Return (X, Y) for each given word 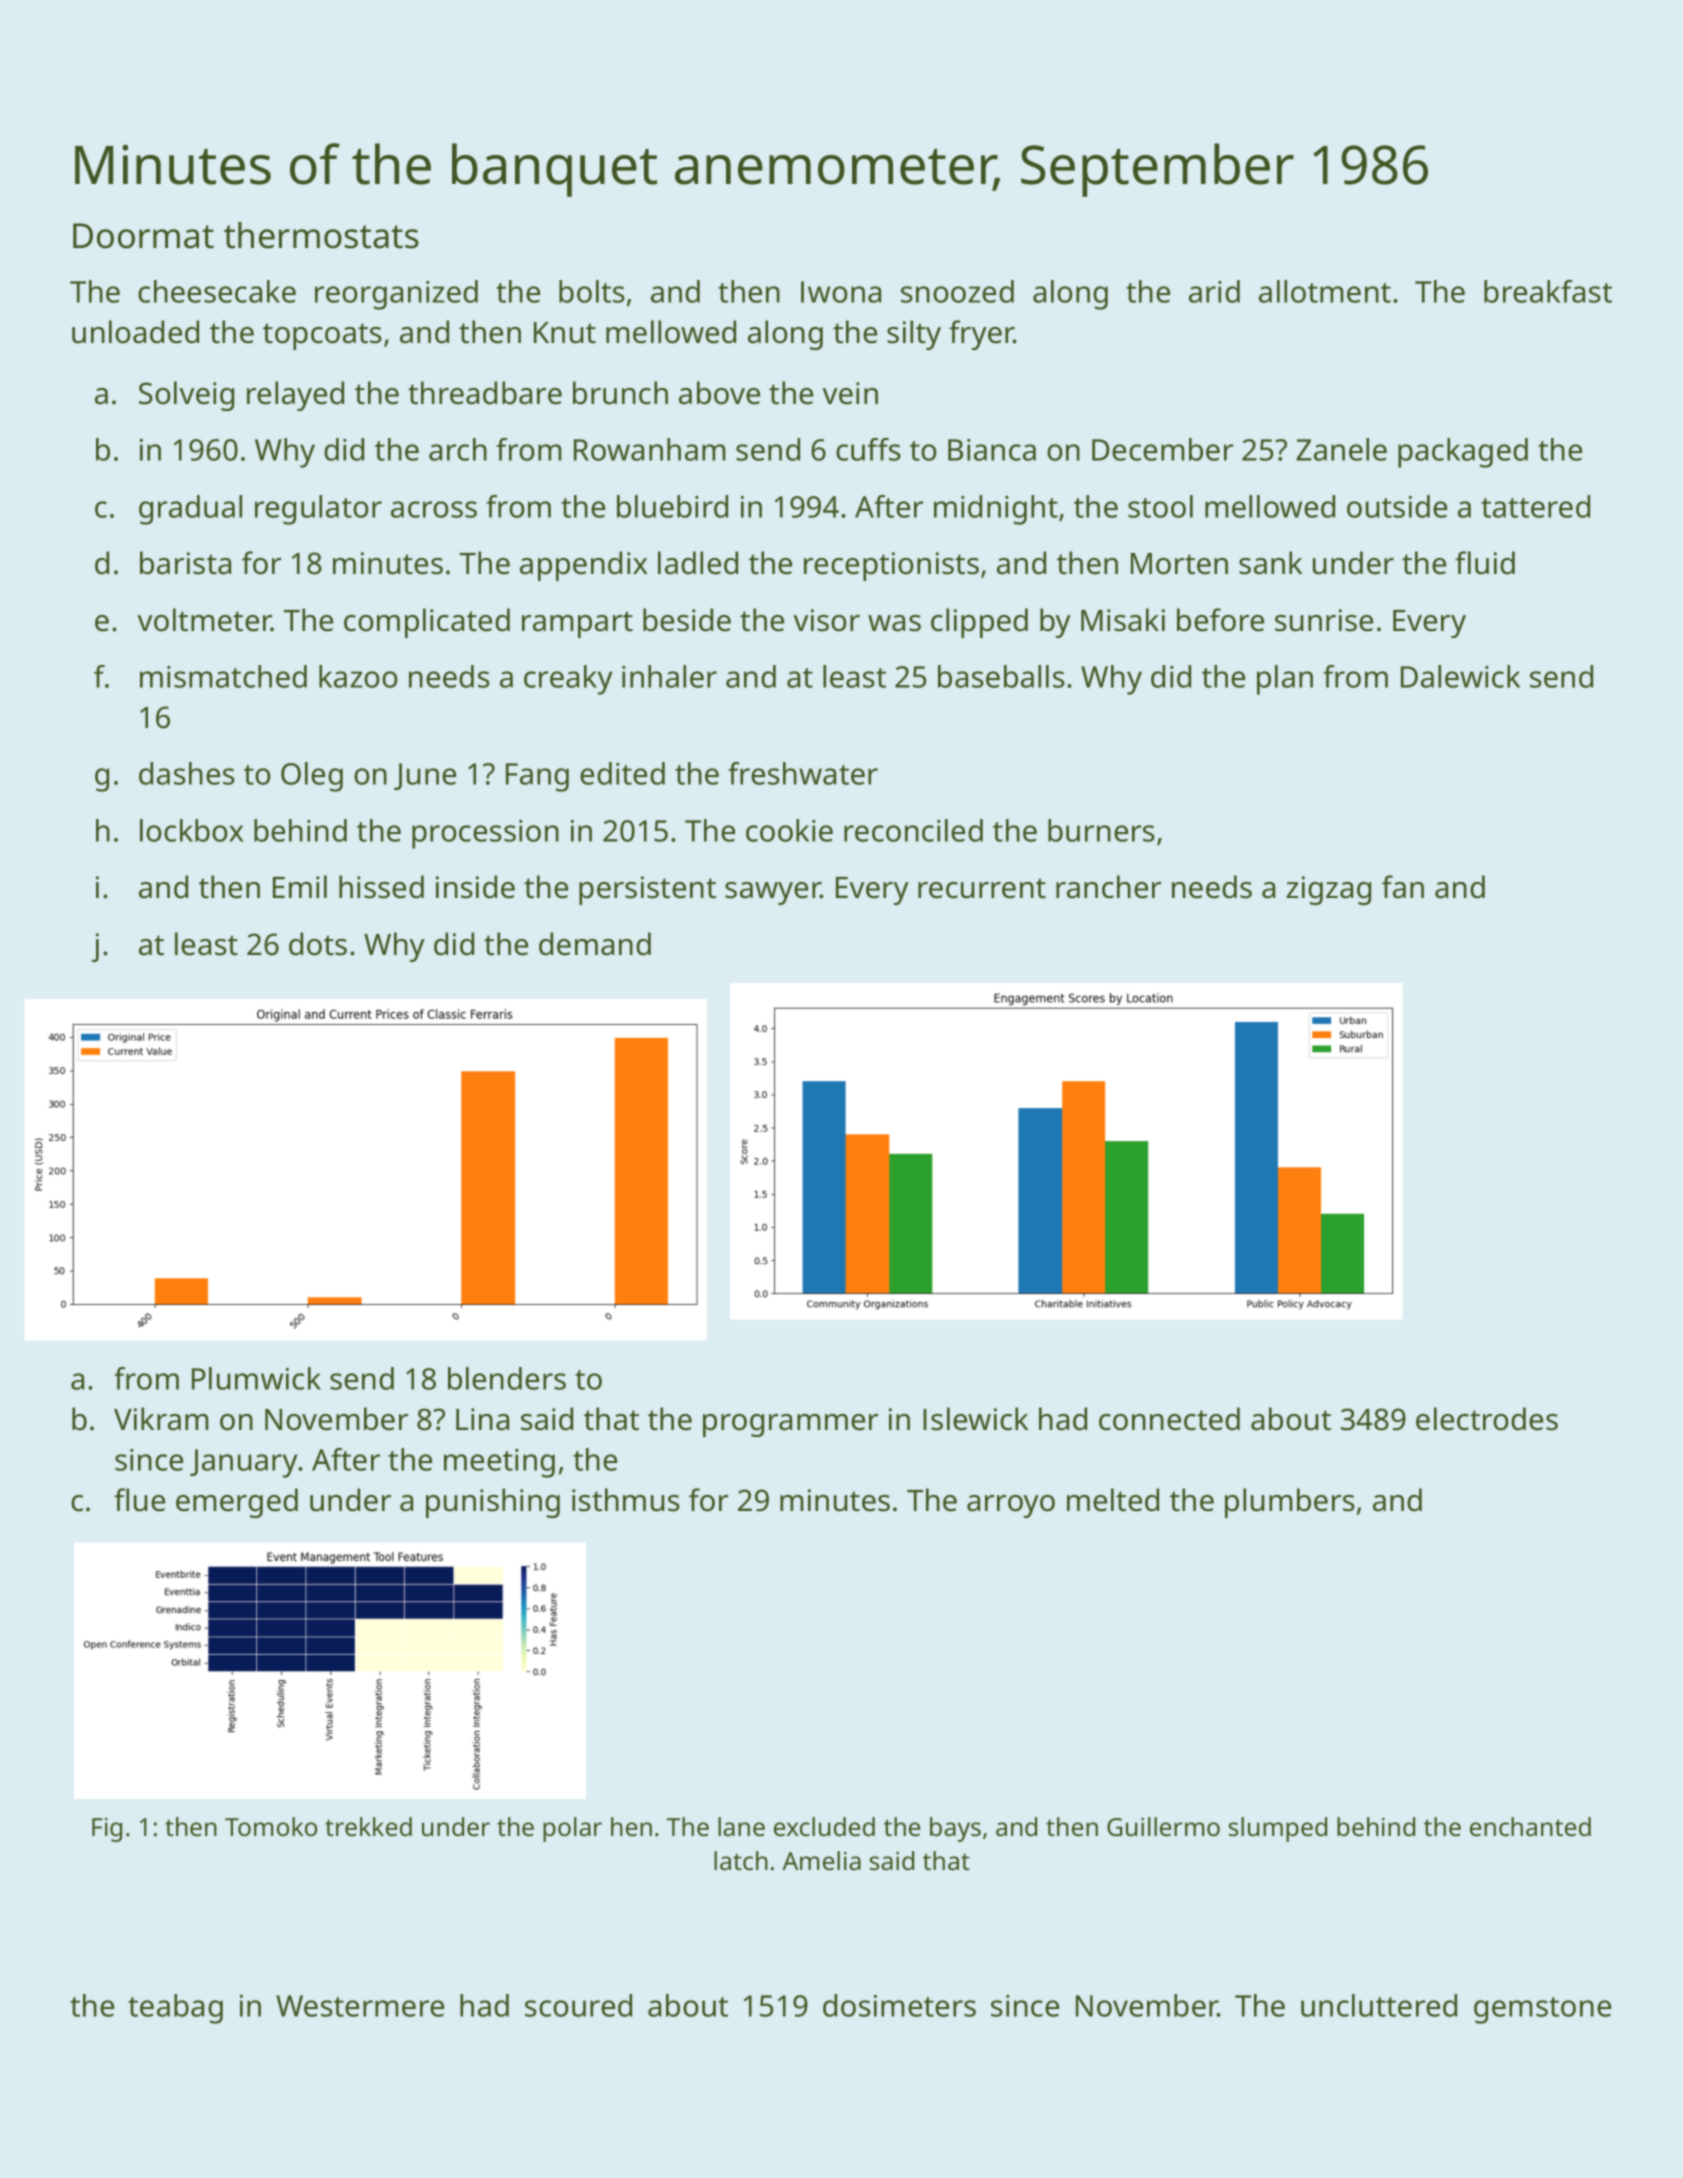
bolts (592, 291)
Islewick (975, 1419)
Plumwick (256, 1378)
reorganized (396, 295)
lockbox (191, 830)
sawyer (773, 893)
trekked (368, 1826)
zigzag (1328, 890)
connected (1169, 1419)
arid (1214, 291)
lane (741, 1826)
